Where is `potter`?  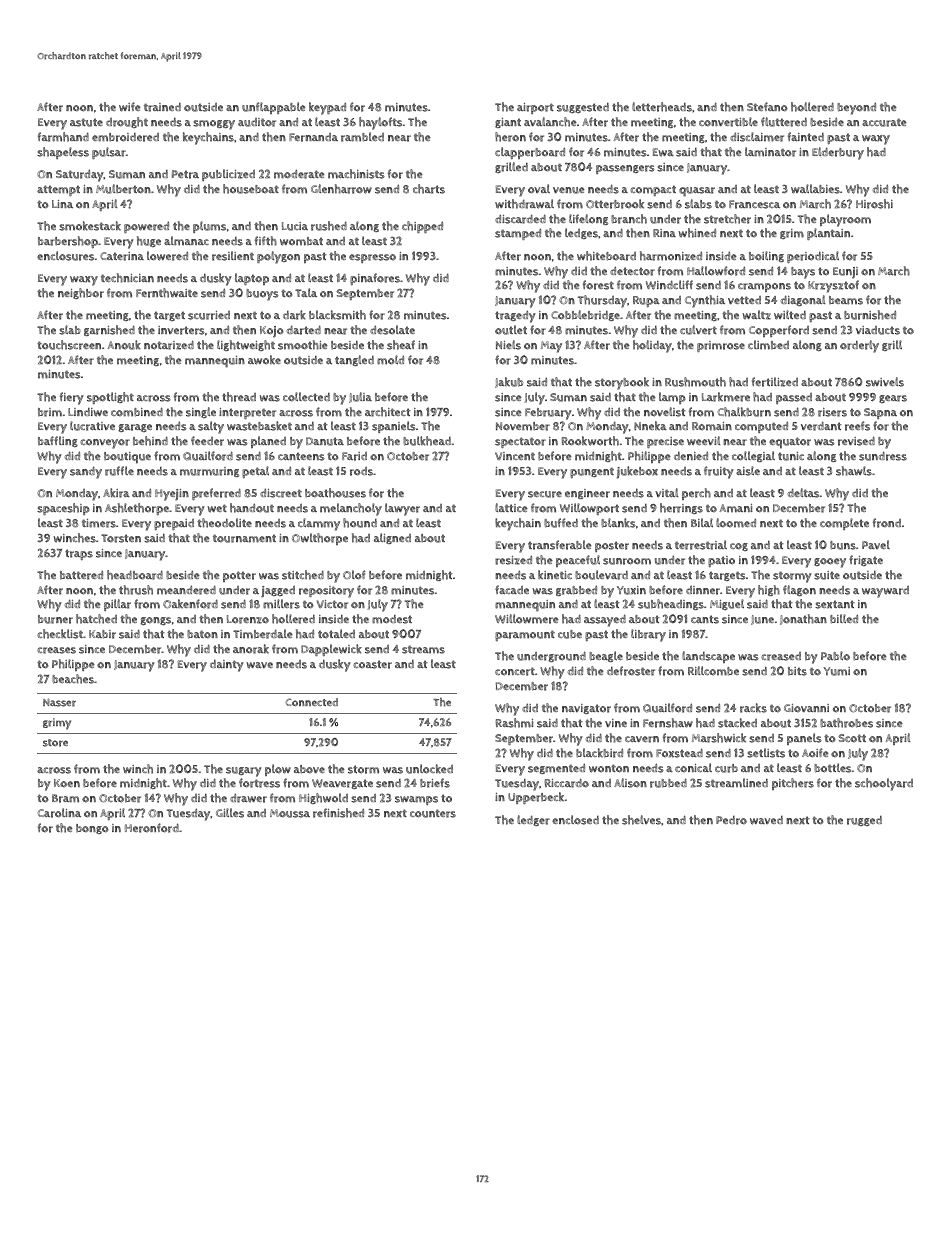
potter is located at coordinates (239, 576).
